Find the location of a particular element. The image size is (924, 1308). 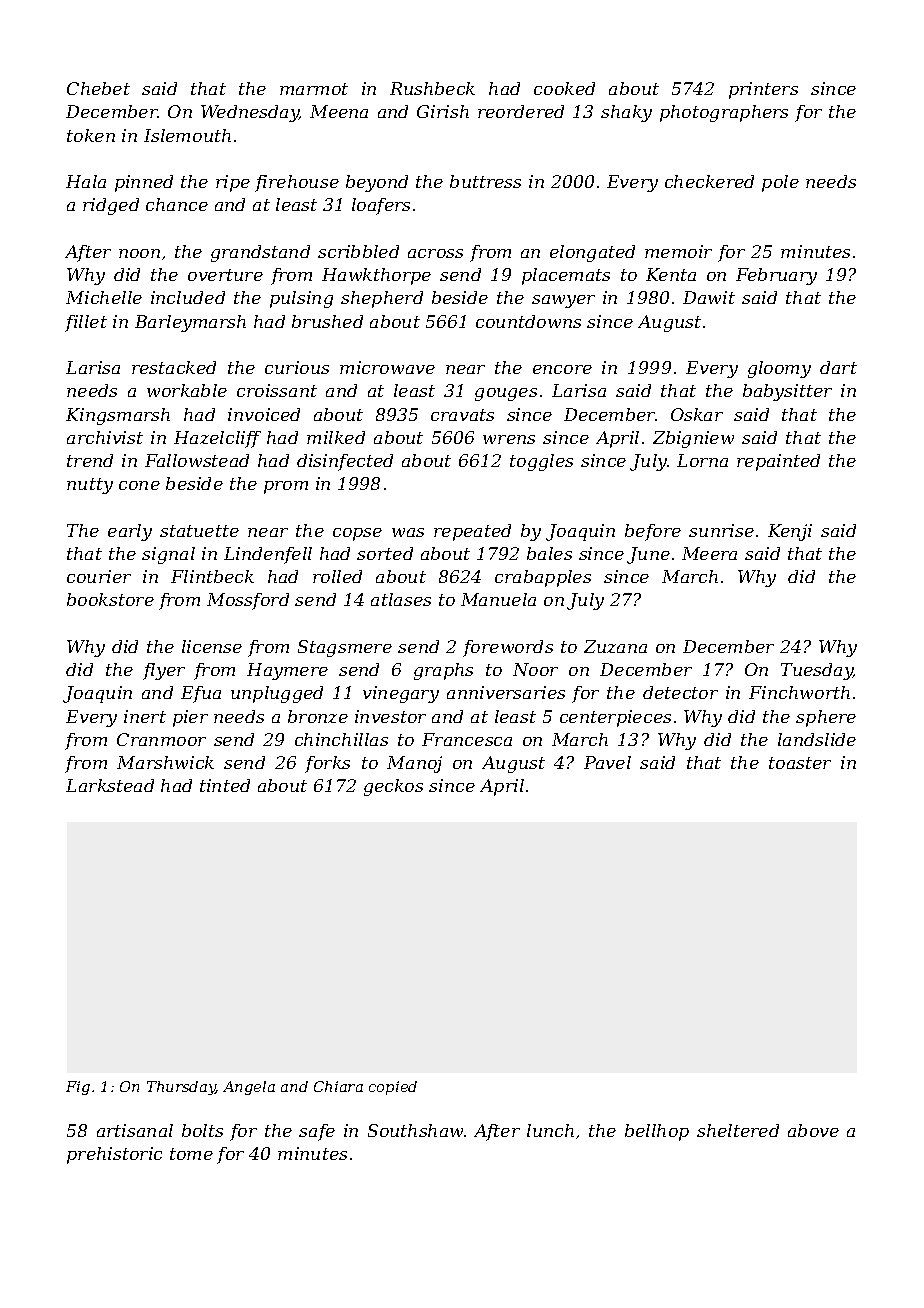

gouges is located at coordinates (506, 394).
